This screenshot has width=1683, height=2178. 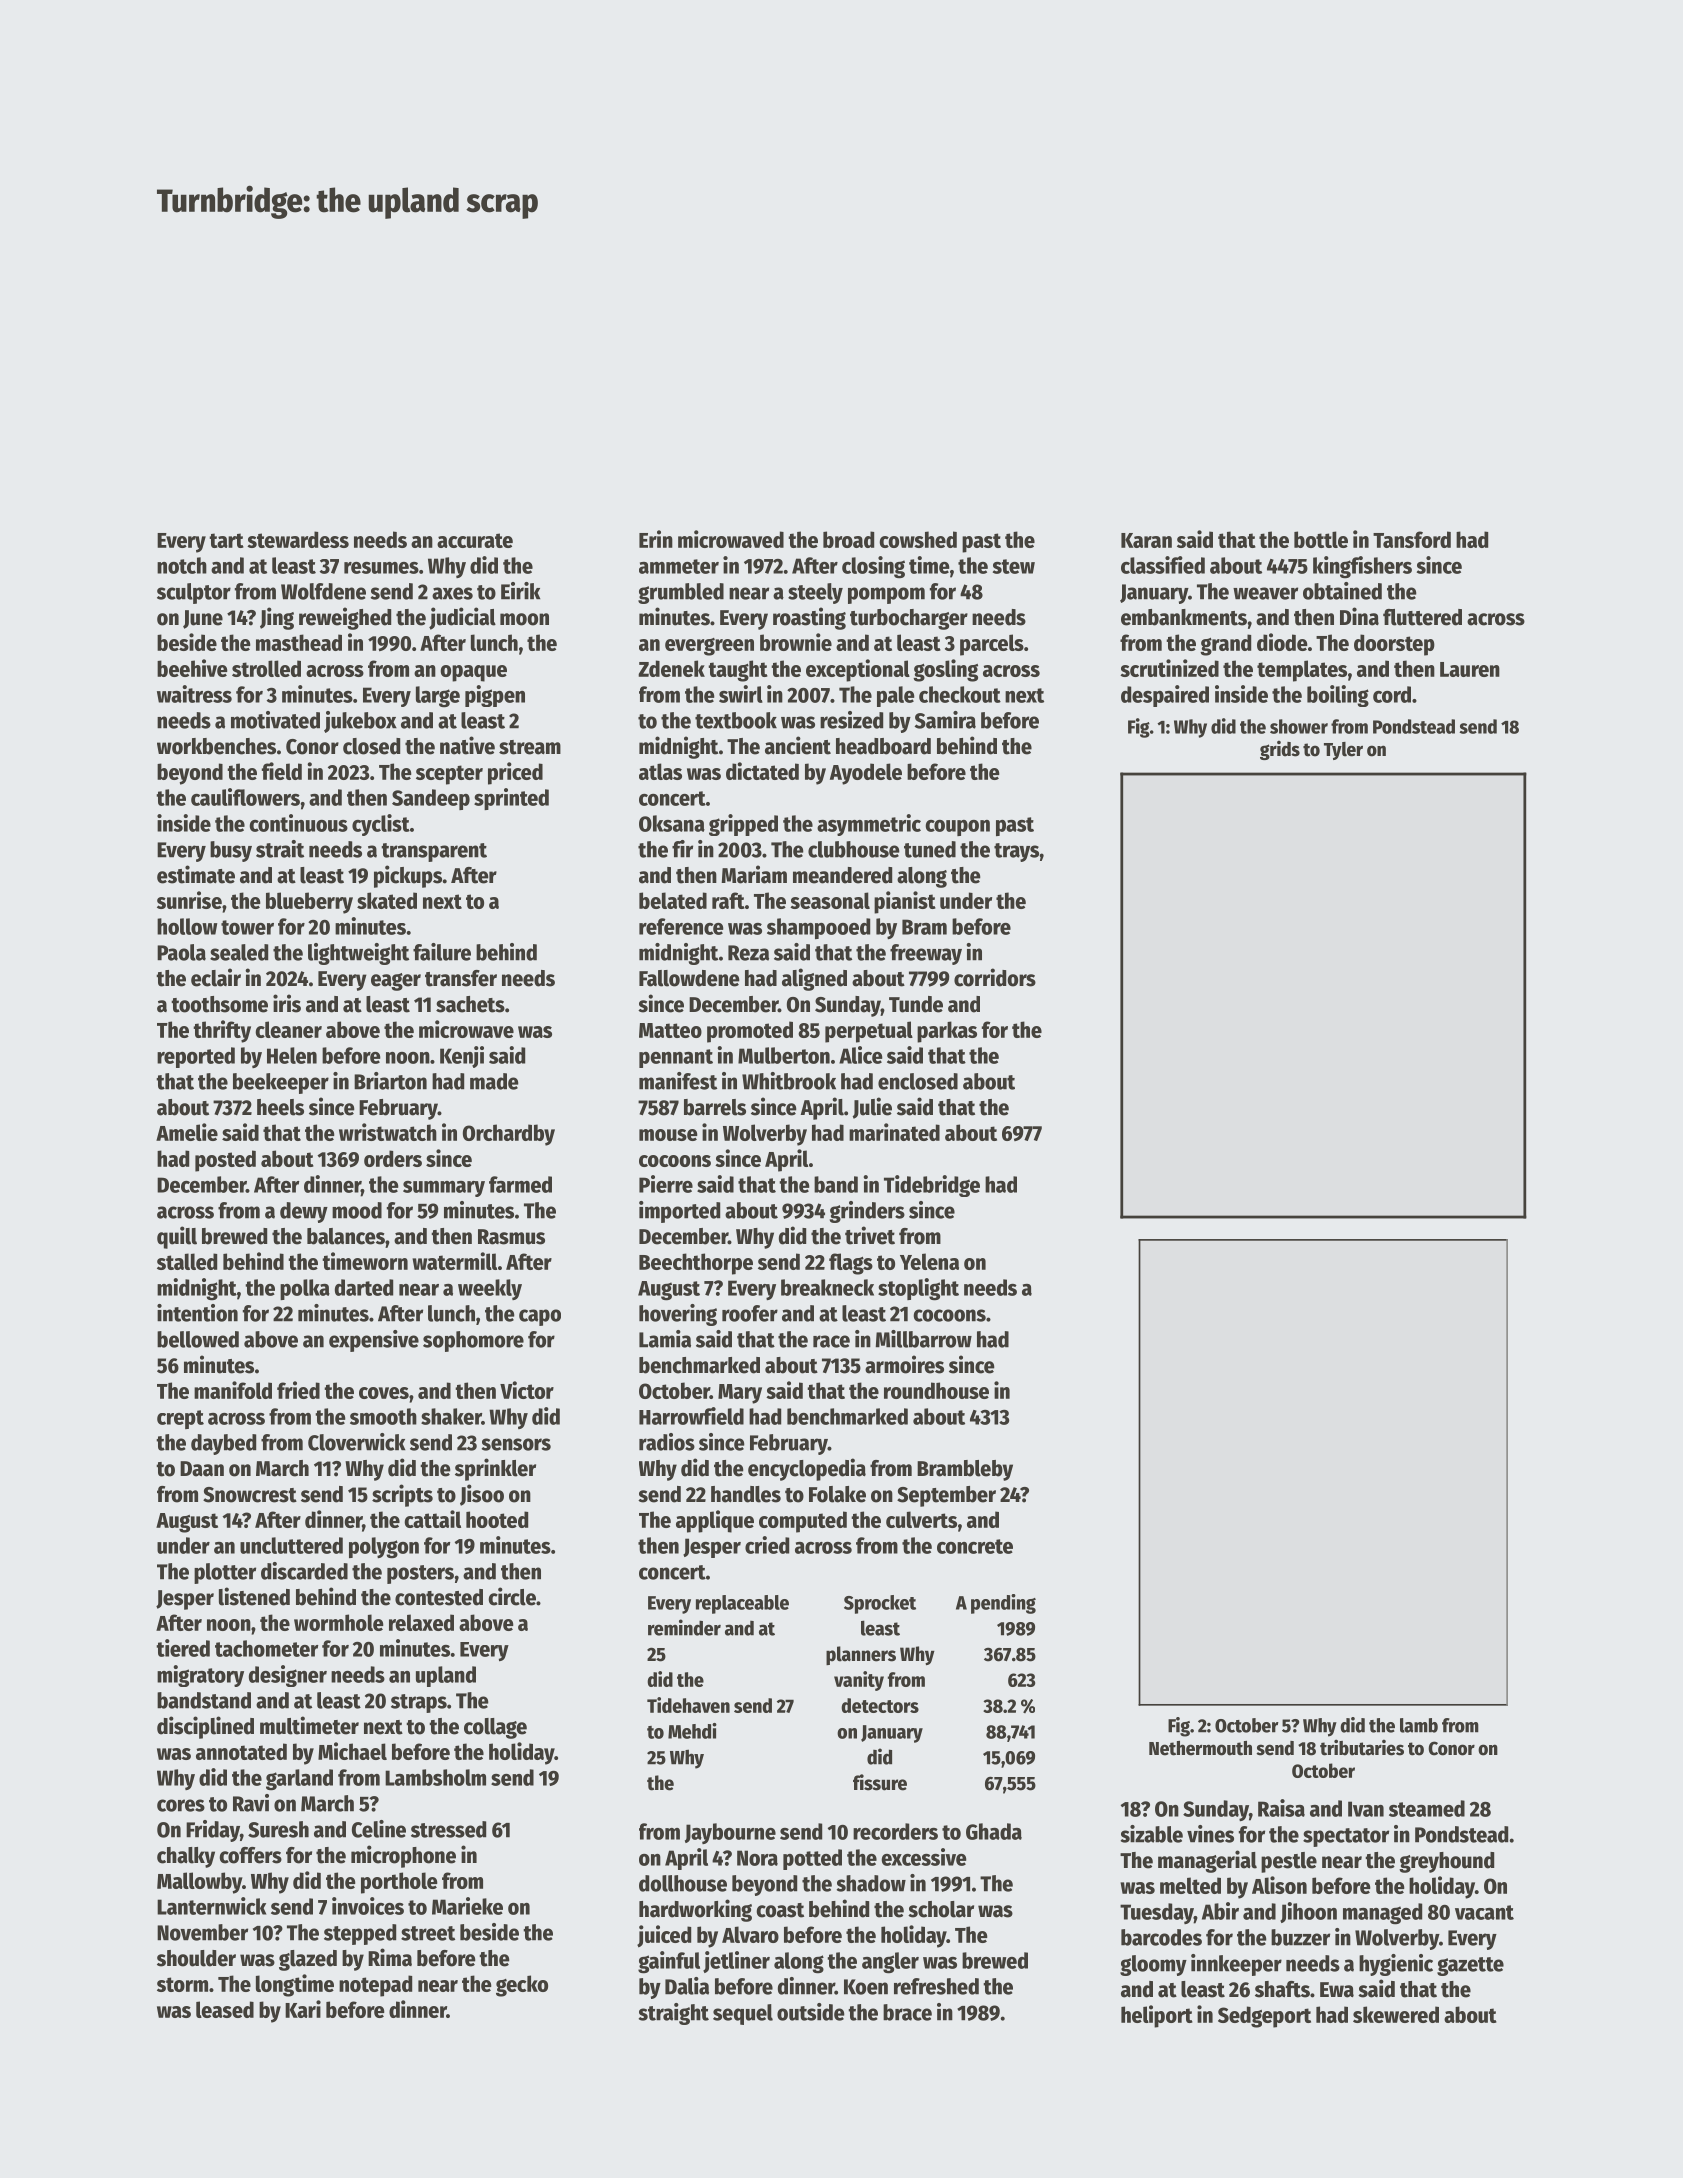 I want to click on angler, so click(x=890, y=1963).
